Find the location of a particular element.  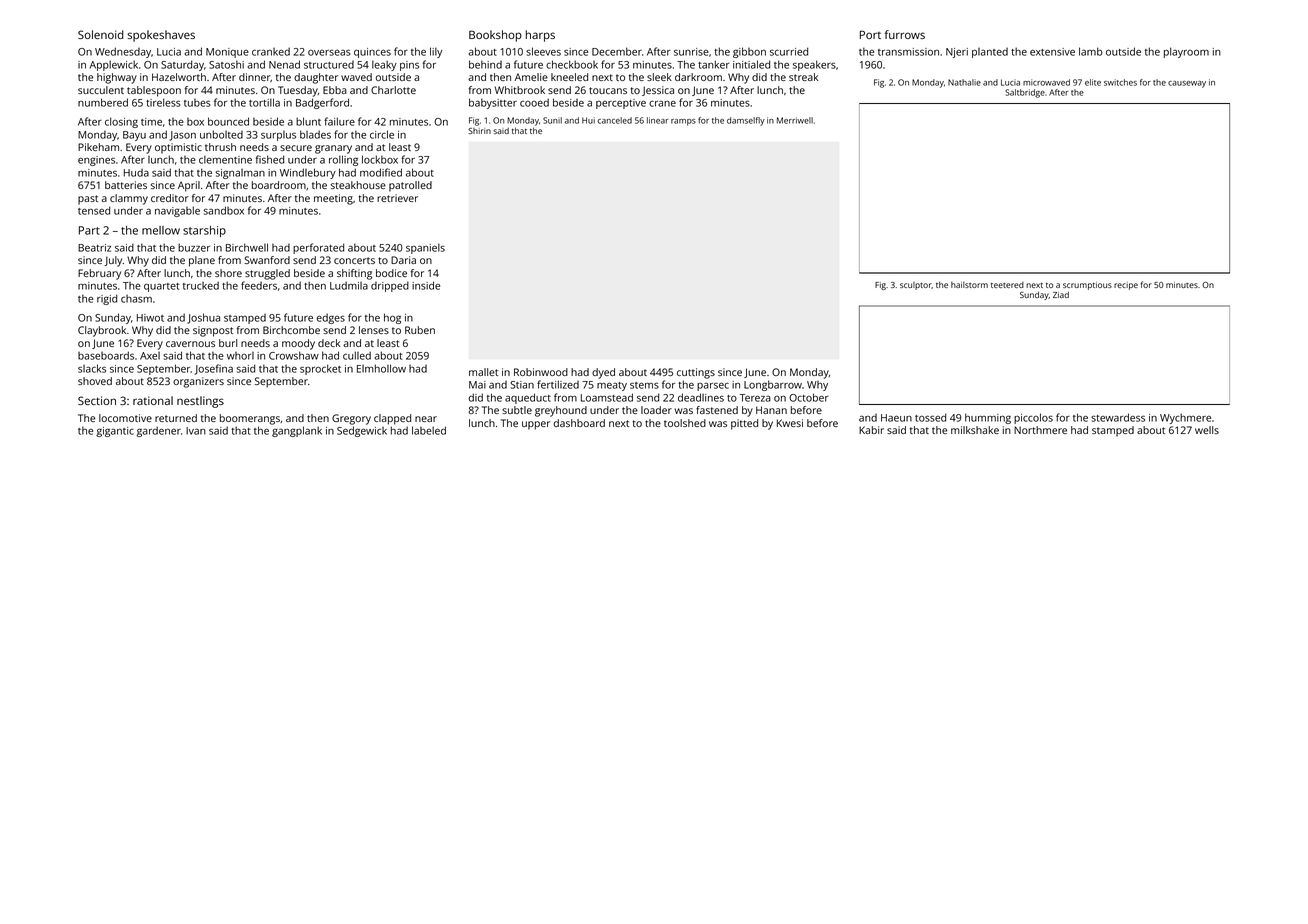

crane is located at coordinates (662, 103).
